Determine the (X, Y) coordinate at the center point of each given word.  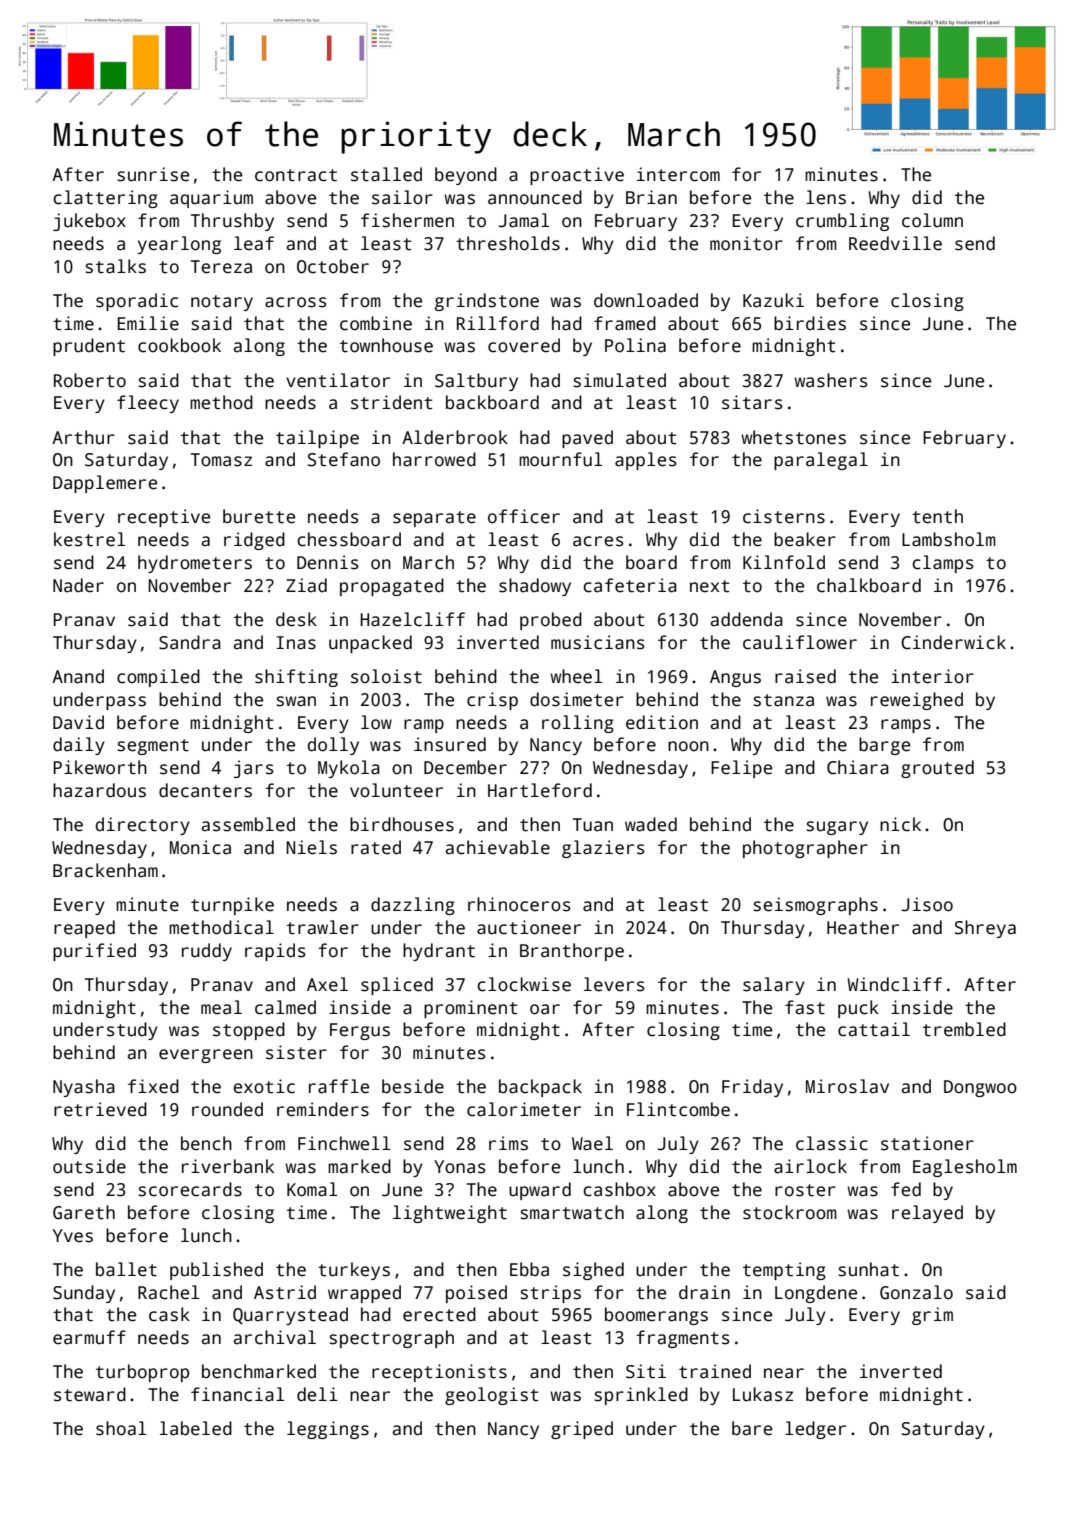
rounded (227, 1109)
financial (238, 1394)
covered (524, 345)
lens (826, 197)
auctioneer (529, 927)
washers (831, 380)
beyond (466, 176)
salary (774, 986)
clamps (943, 564)
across (296, 302)
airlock (810, 1166)
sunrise (153, 174)
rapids (275, 952)
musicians (598, 642)
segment (153, 747)
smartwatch (572, 1212)
